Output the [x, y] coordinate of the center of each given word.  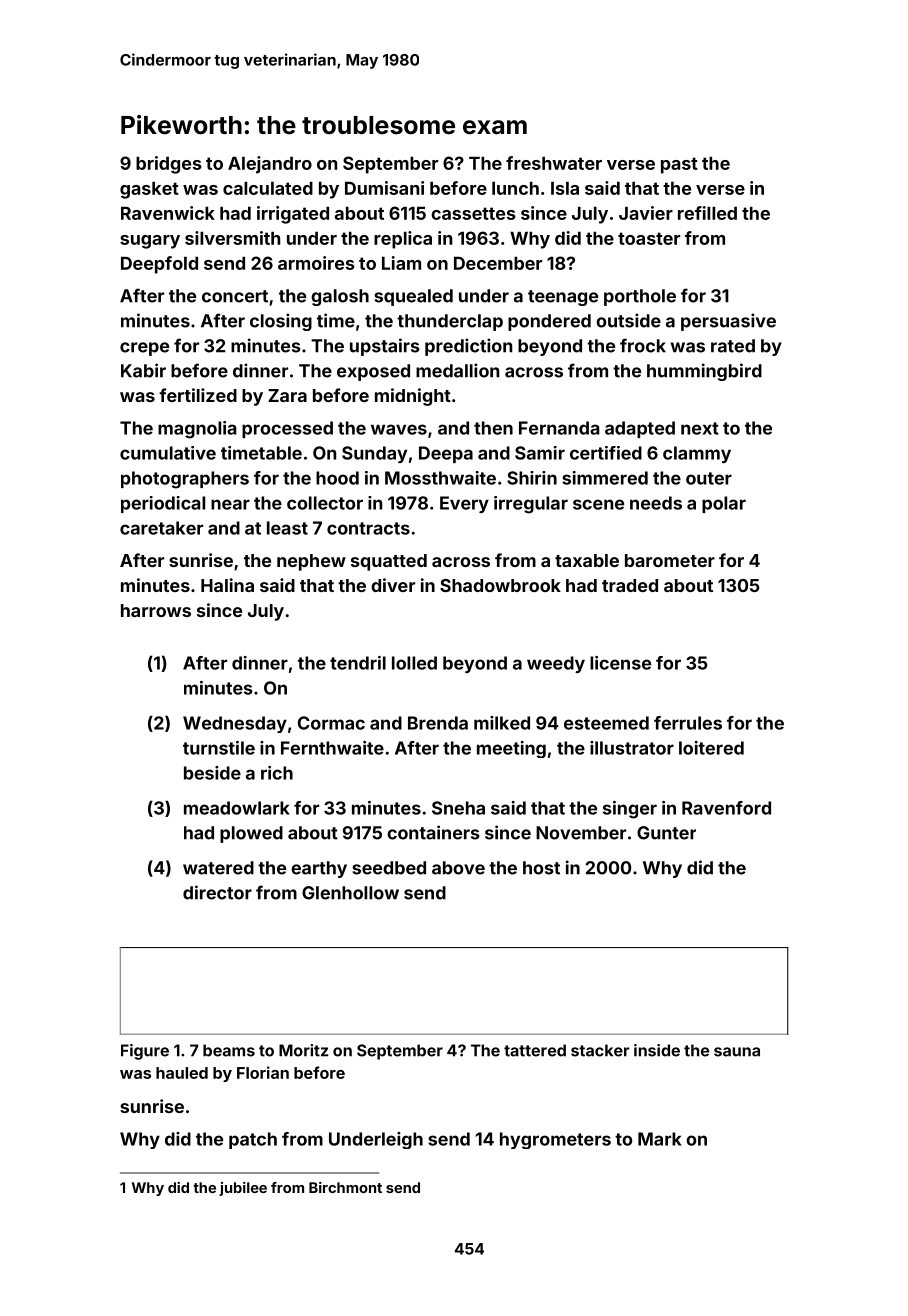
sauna [737, 1052]
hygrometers [555, 1140]
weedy [556, 664]
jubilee [243, 1189]
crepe [144, 349]
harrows [156, 610]
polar [724, 504]
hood [337, 478]
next [700, 428]
